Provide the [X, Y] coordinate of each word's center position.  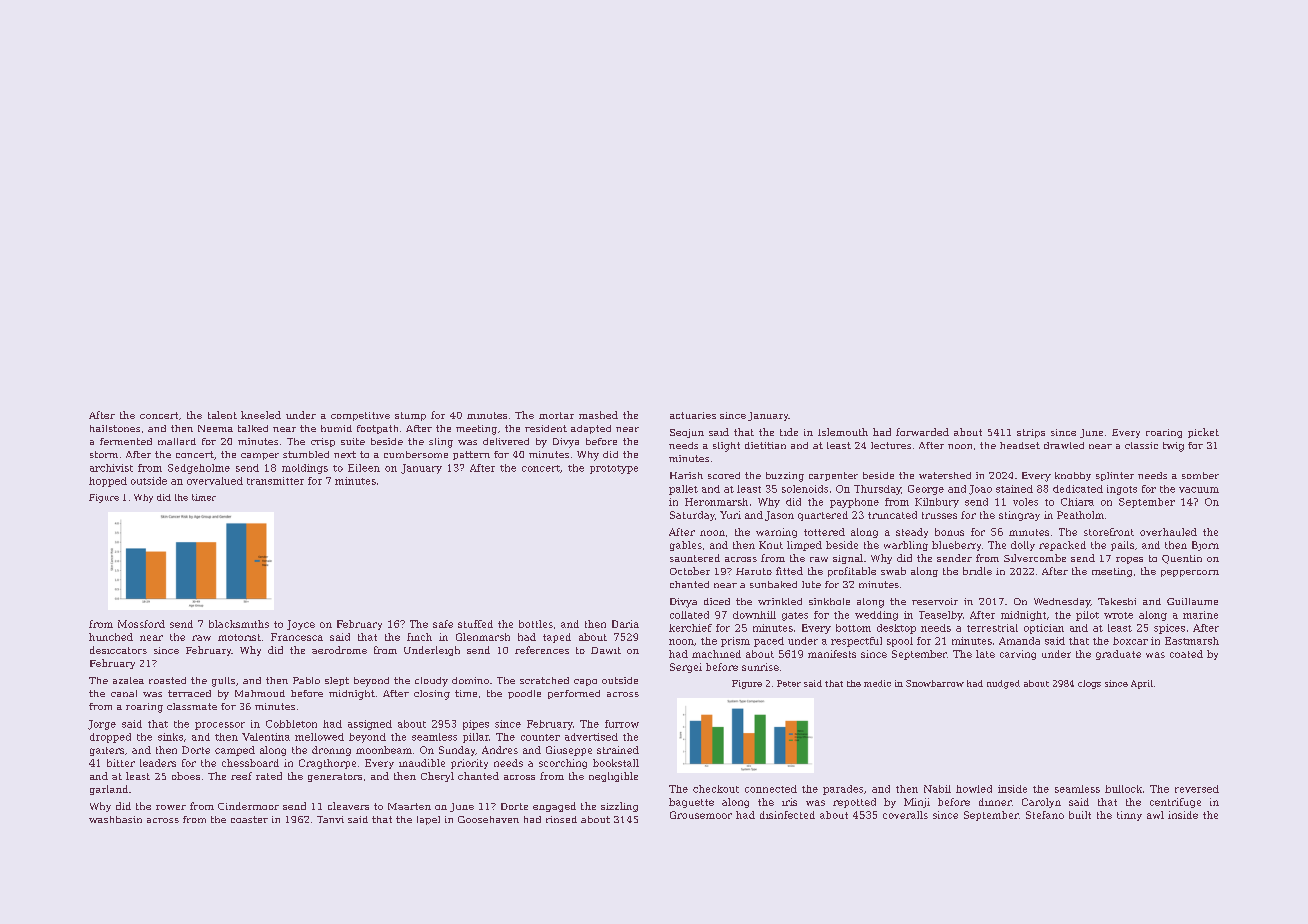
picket [1203, 433]
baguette [691, 803]
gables [686, 546]
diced [717, 601]
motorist [239, 637]
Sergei [686, 668]
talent [222, 415]
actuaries [693, 415]
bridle [977, 571]
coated [1186, 654]
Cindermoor [248, 806]
